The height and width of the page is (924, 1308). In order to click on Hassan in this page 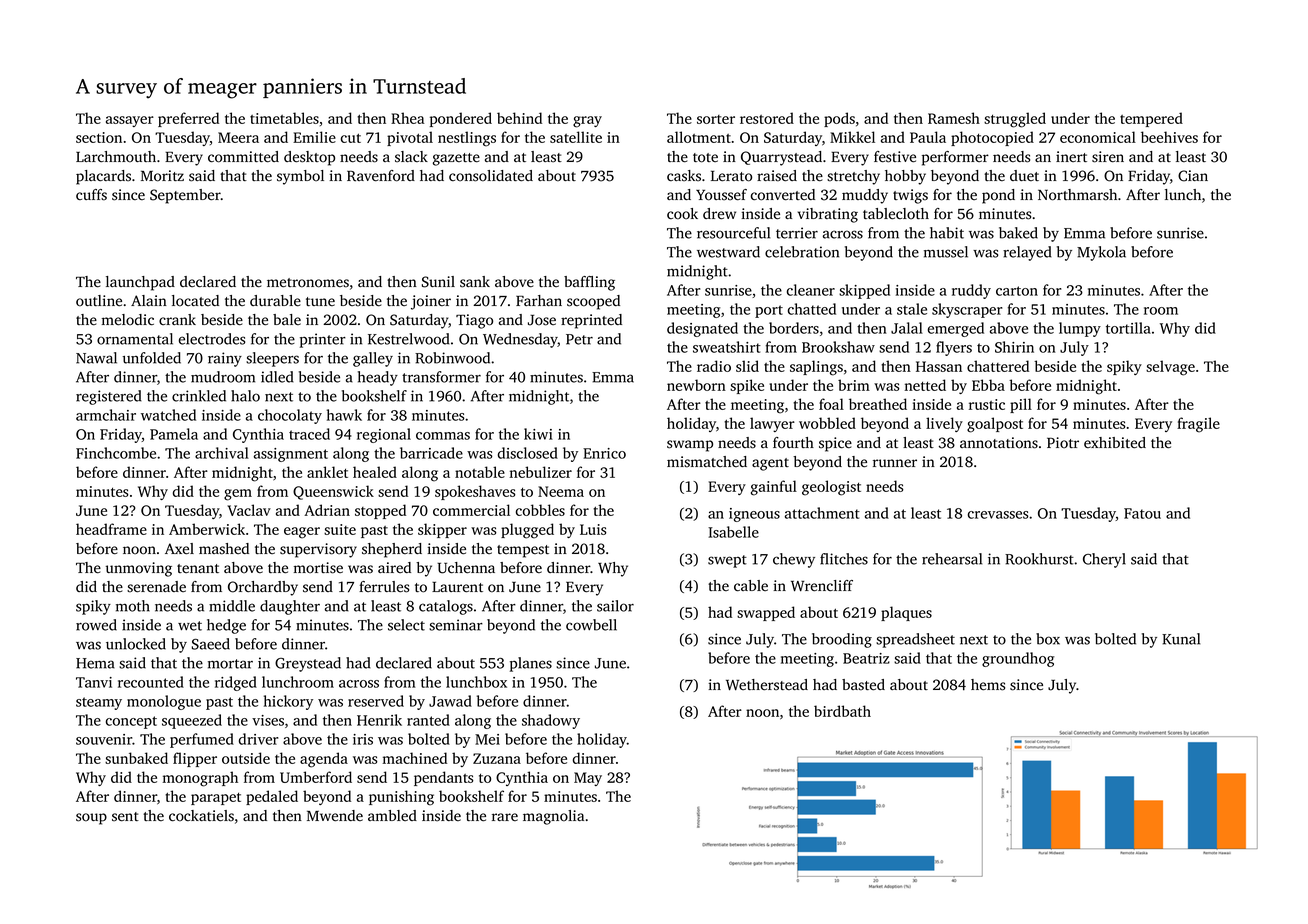, I will do `click(939, 366)`.
